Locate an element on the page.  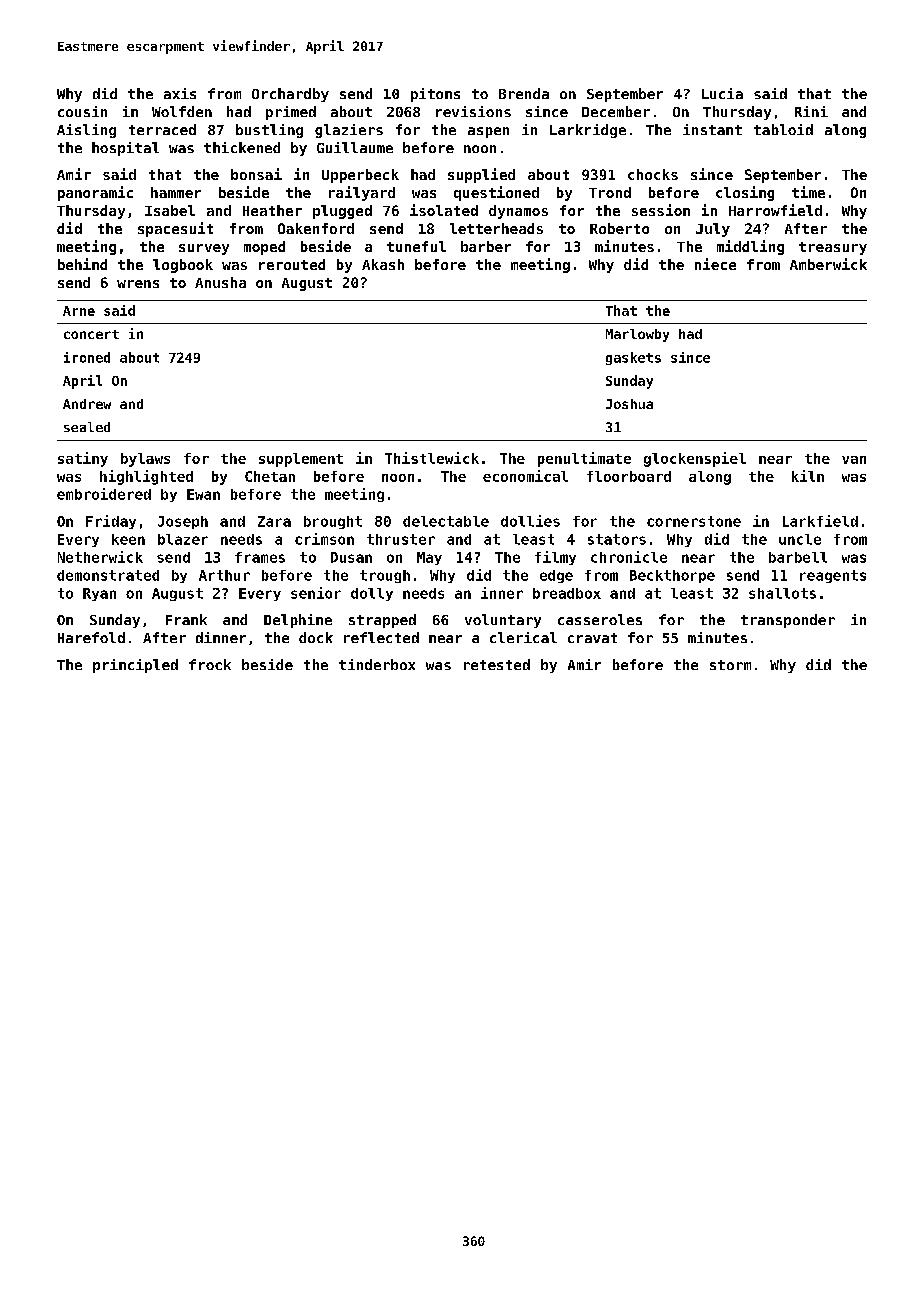
storm is located at coordinates (730, 665).
